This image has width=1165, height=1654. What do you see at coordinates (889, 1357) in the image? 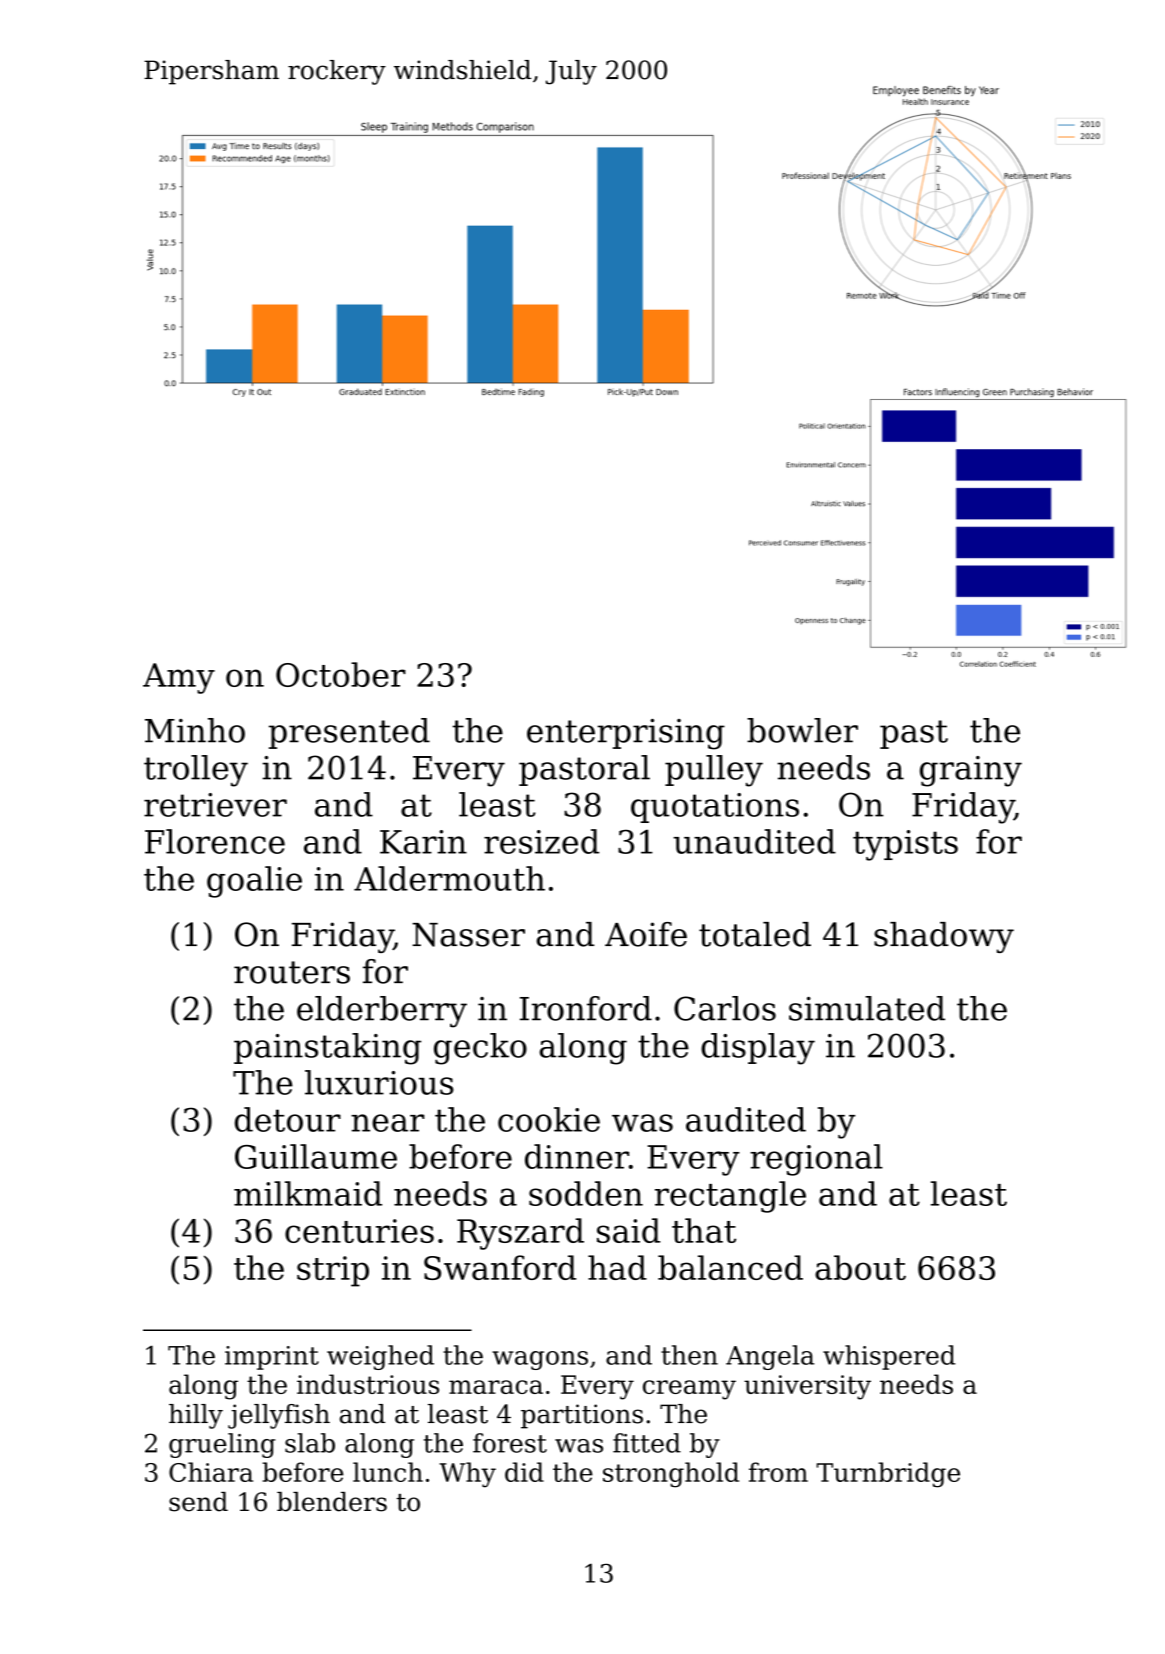
I see `whispered` at bounding box center [889, 1357].
